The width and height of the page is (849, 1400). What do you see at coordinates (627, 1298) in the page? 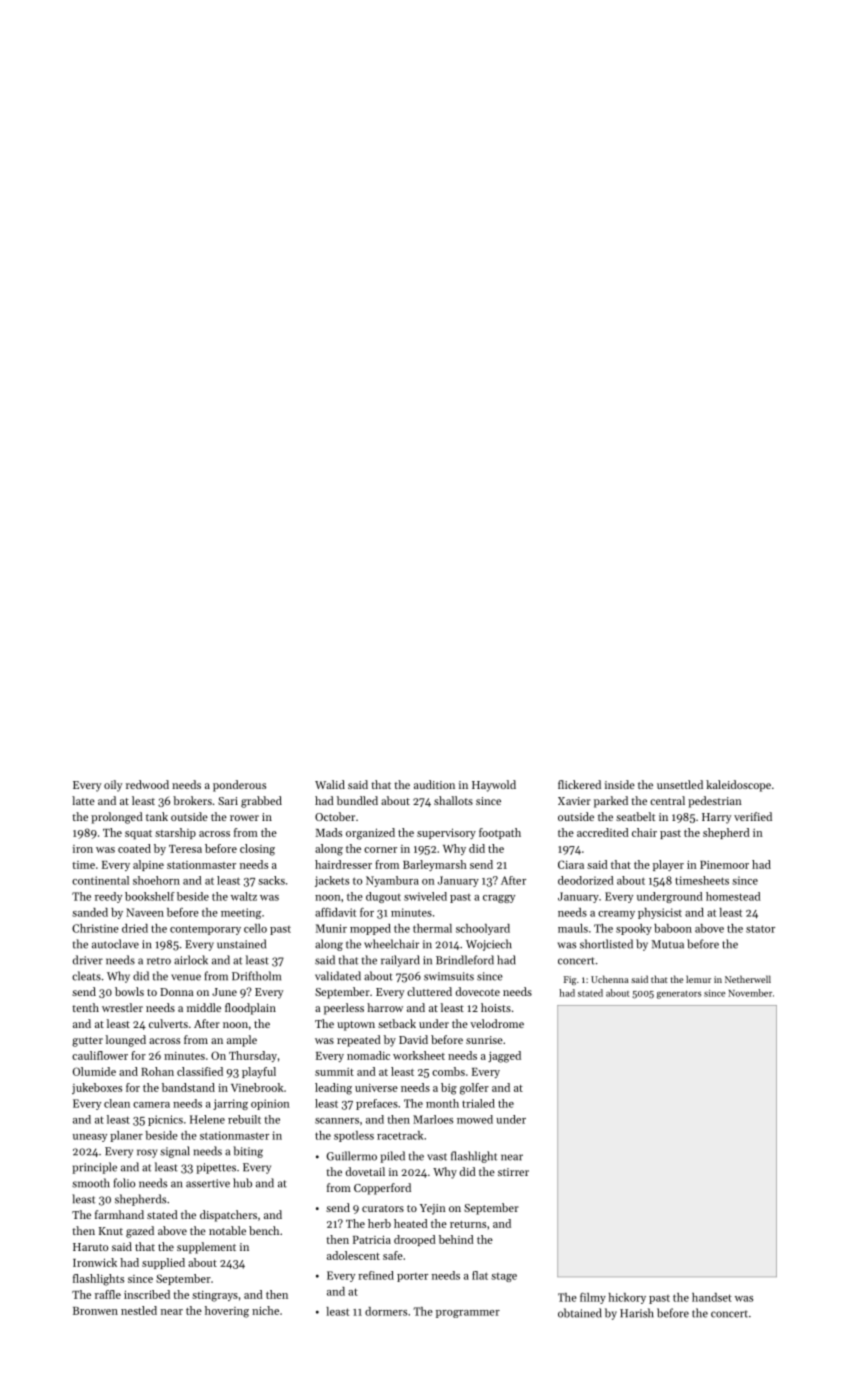
I see `hickory` at bounding box center [627, 1298].
